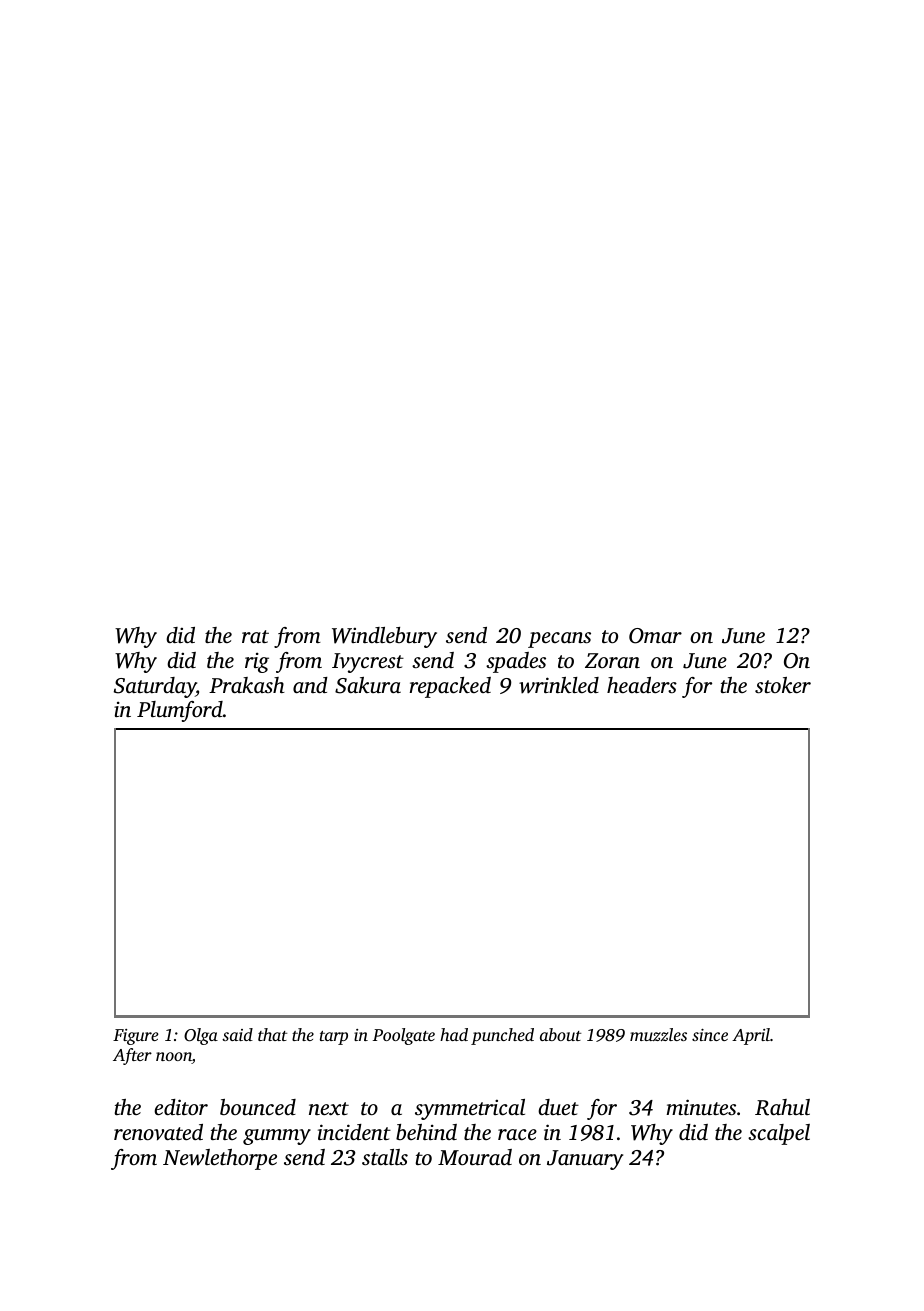 This screenshot has height=1311, width=924. Describe the element at coordinates (385, 1157) in the screenshot. I see `stalls` at that location.
